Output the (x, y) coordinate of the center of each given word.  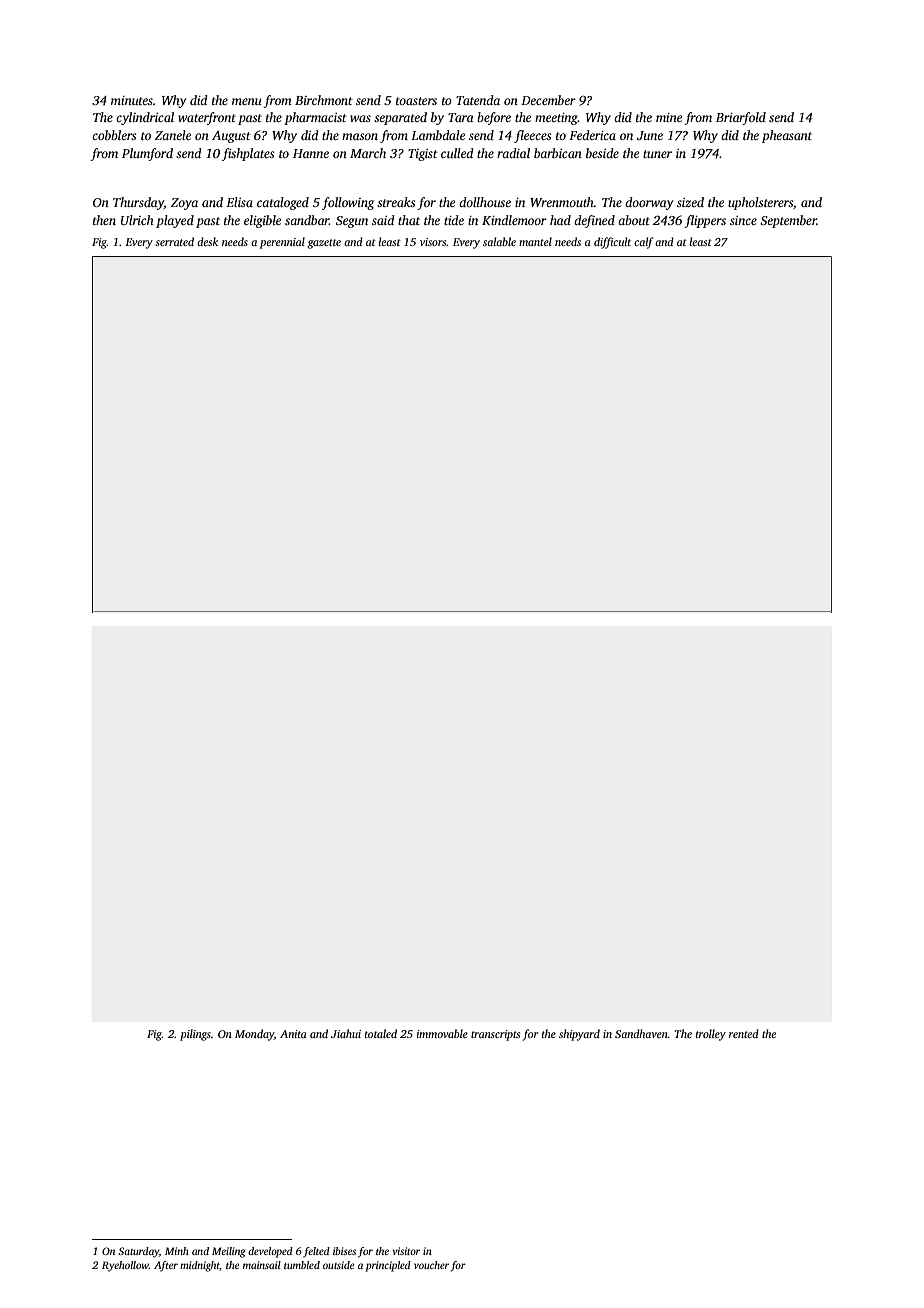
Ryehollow (125, 1266)
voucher (431, 1265)
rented (744, 1033)
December (548, 100)
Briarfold (741, 118)
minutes (132, 100)
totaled (381, 1033)
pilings (195, 1035)
